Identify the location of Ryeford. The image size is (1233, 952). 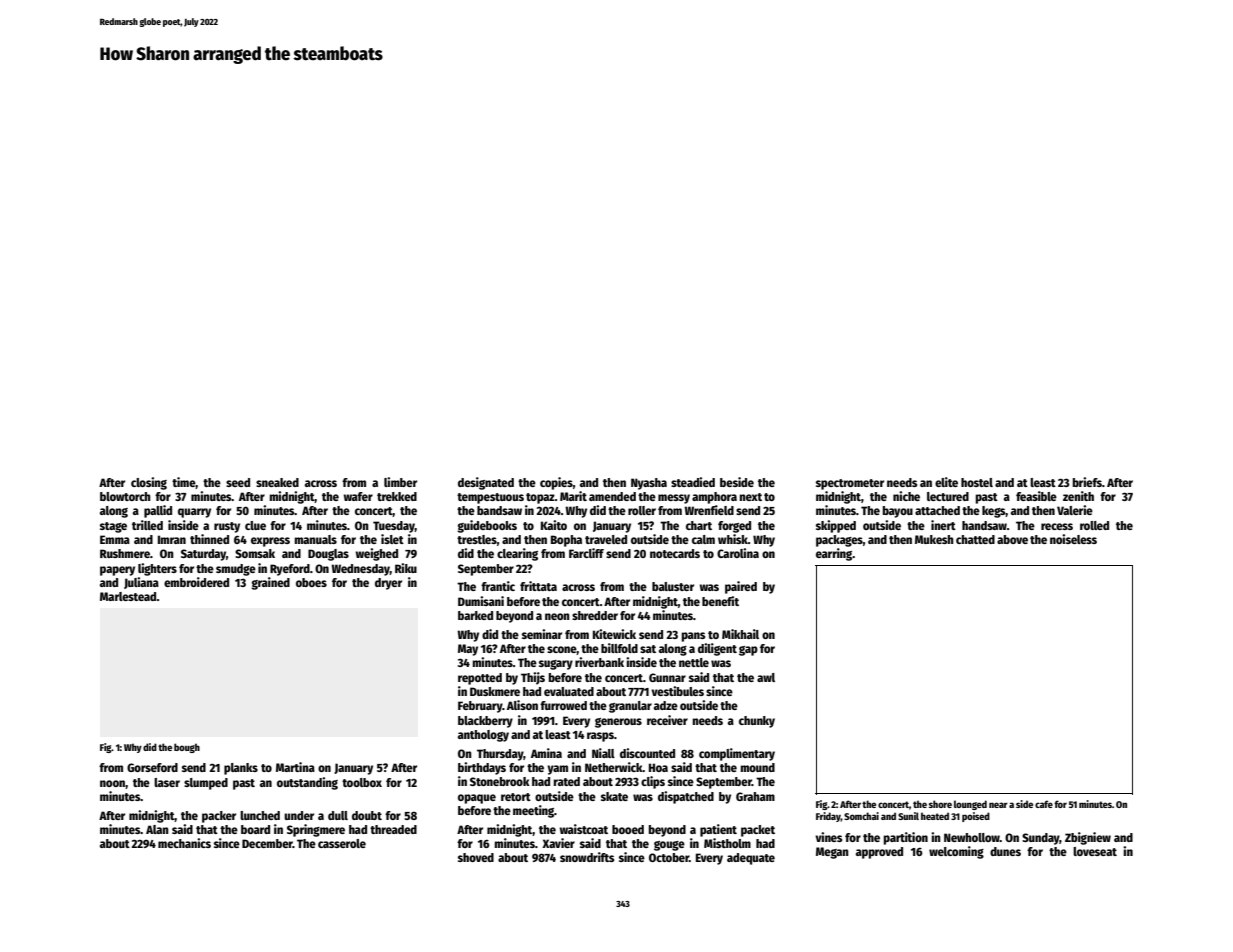
(290, 570).
